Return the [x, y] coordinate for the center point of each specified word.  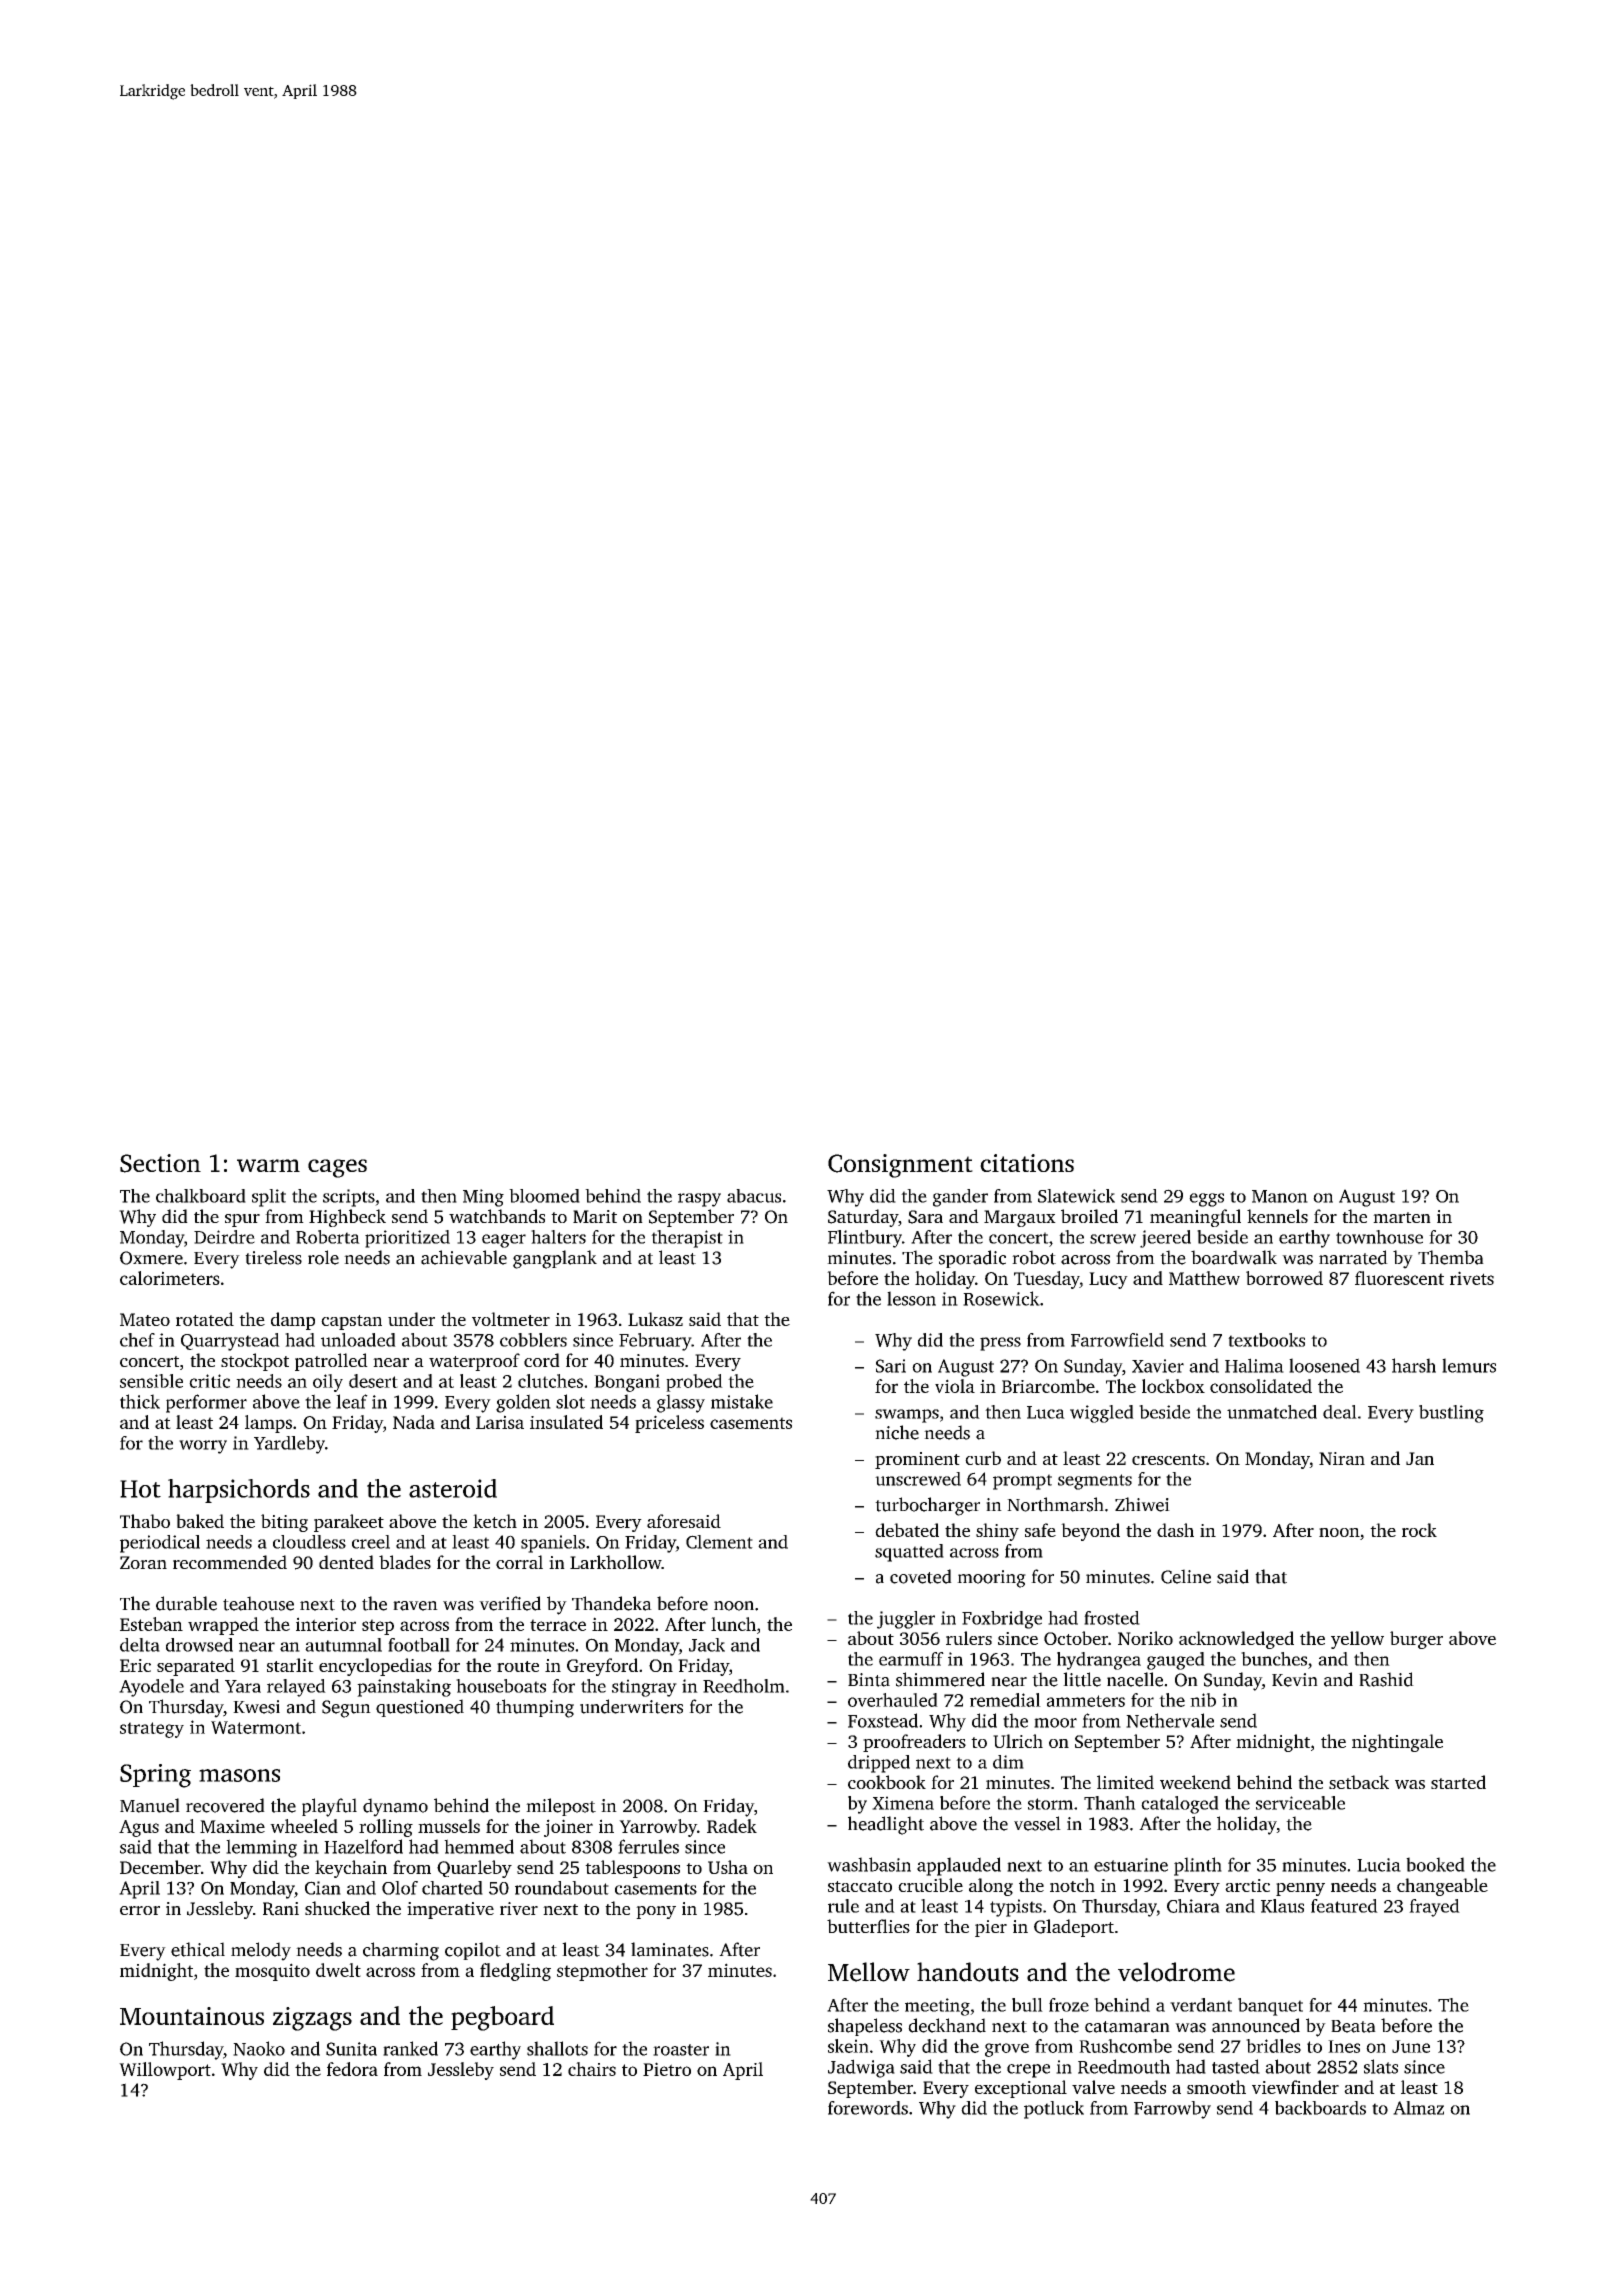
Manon [1280, 1196]
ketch [495, 1521]
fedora [352, 2069]
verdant [1201, 2005]
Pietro [667, 2069]
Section [160, 1163]
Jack [707, 1645]
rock [1419, 1530]
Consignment [900, 1166]
